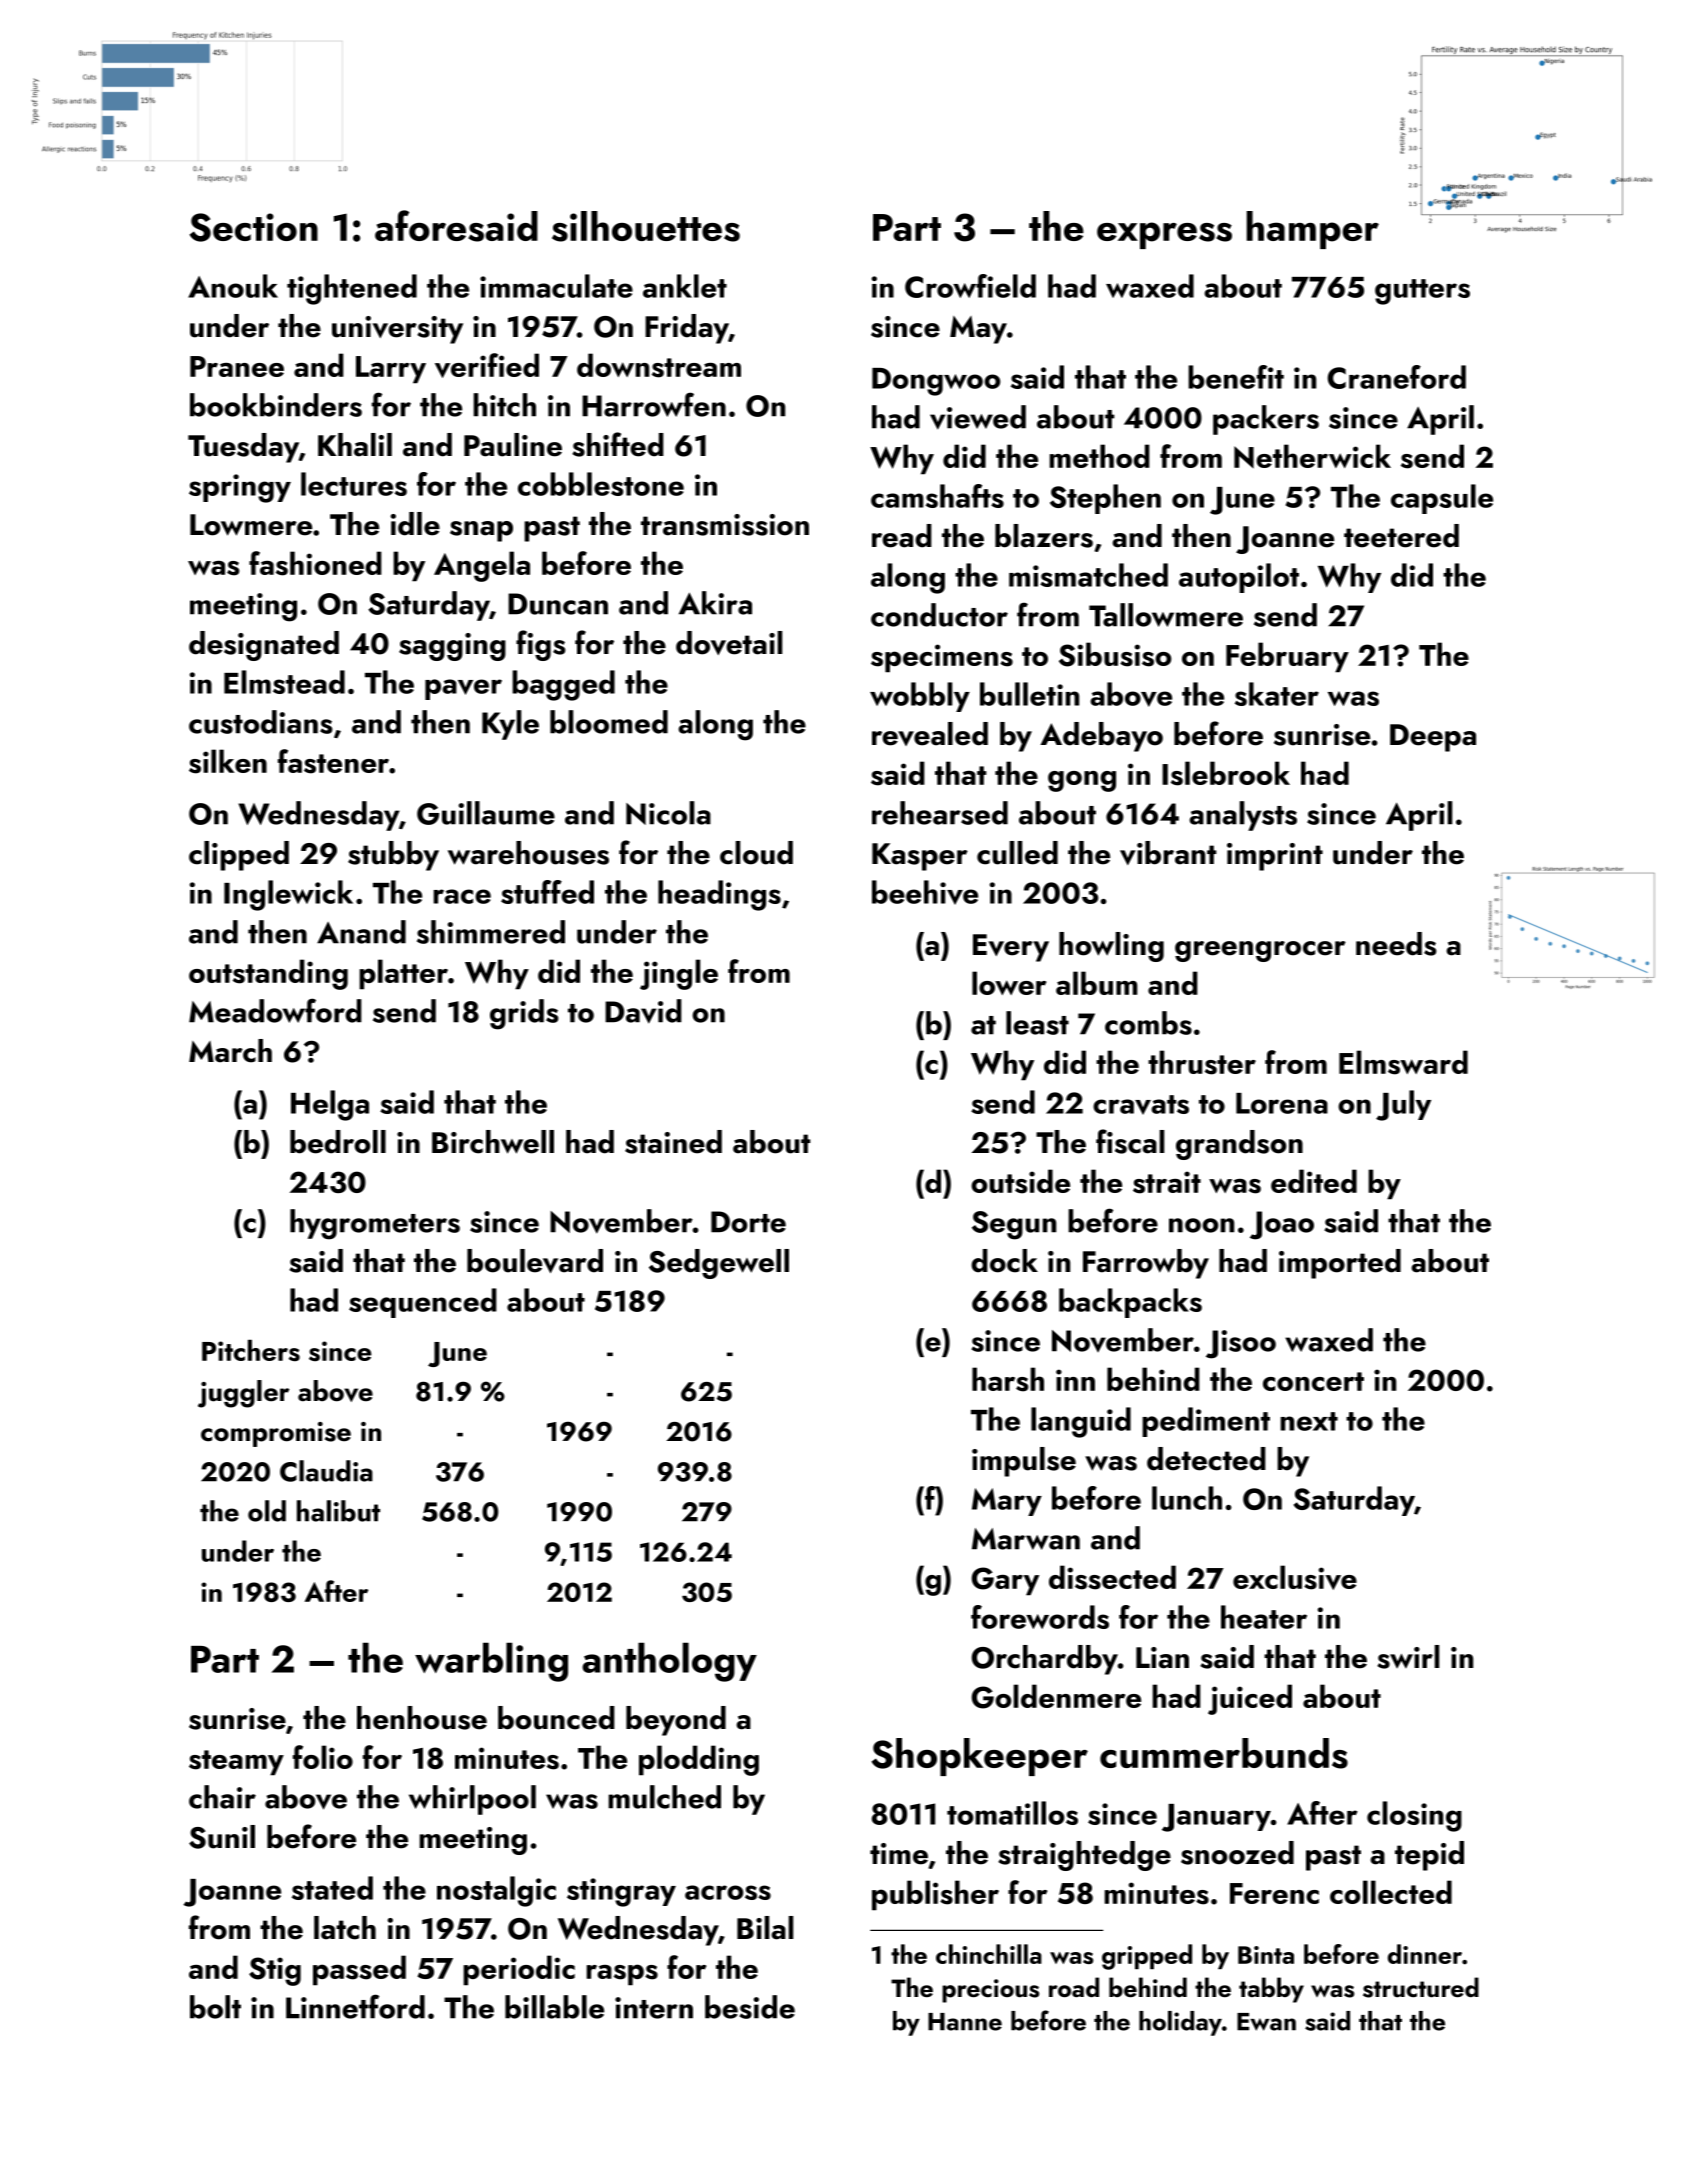 The width and height of the image is (1683, 2178). Describe the element at coordinates (472, 1800) in the image. I see `whirlpool` at that location.
